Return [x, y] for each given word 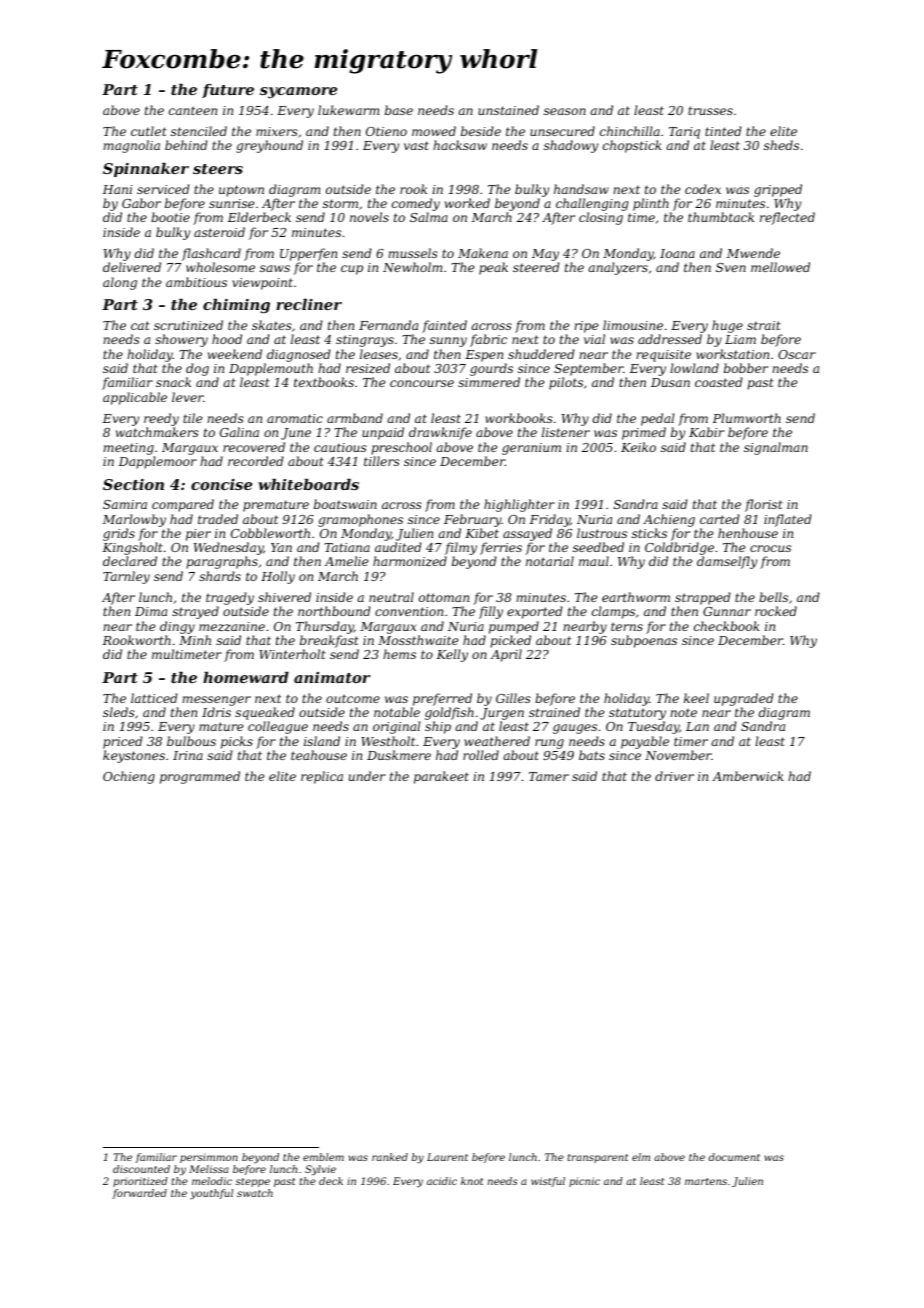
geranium [531, 449]
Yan [281, 547]
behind [186, 145]
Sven [731, 267]
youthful [211, 1194]
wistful [548, 1182]
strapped [703, 598]
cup [352, 270]
